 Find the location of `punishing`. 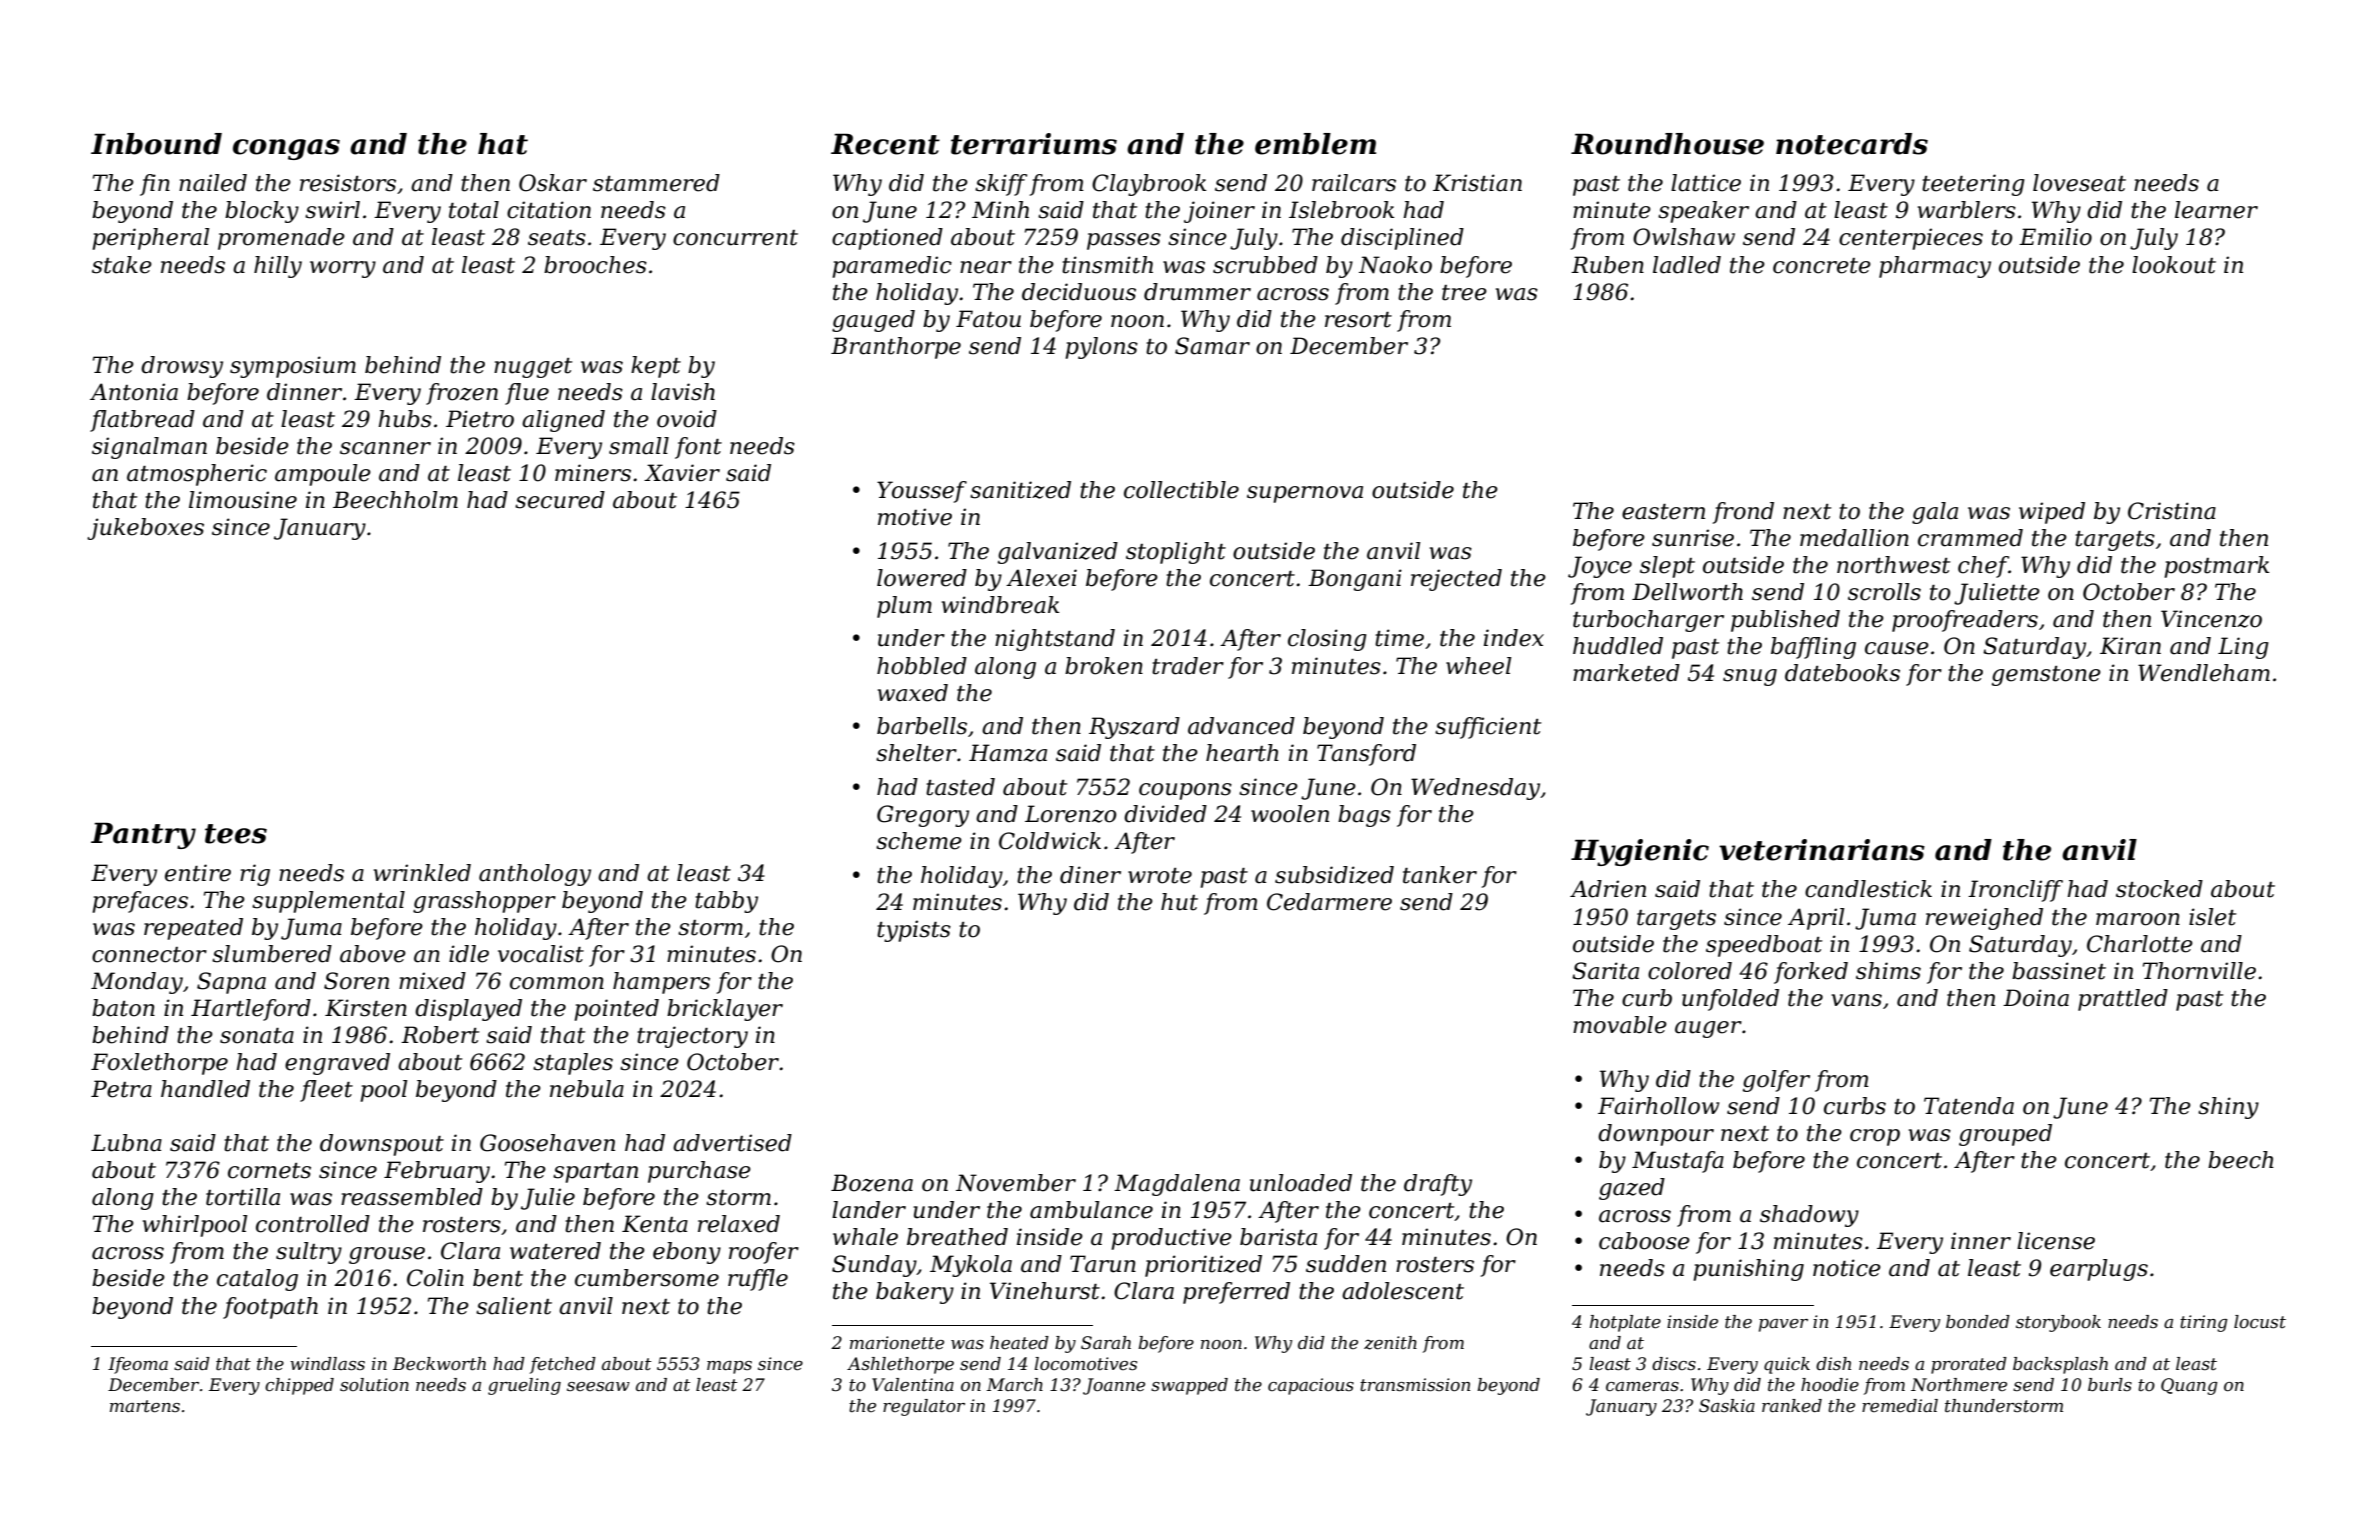

punishing is located at coordinates (1748, 1270).
